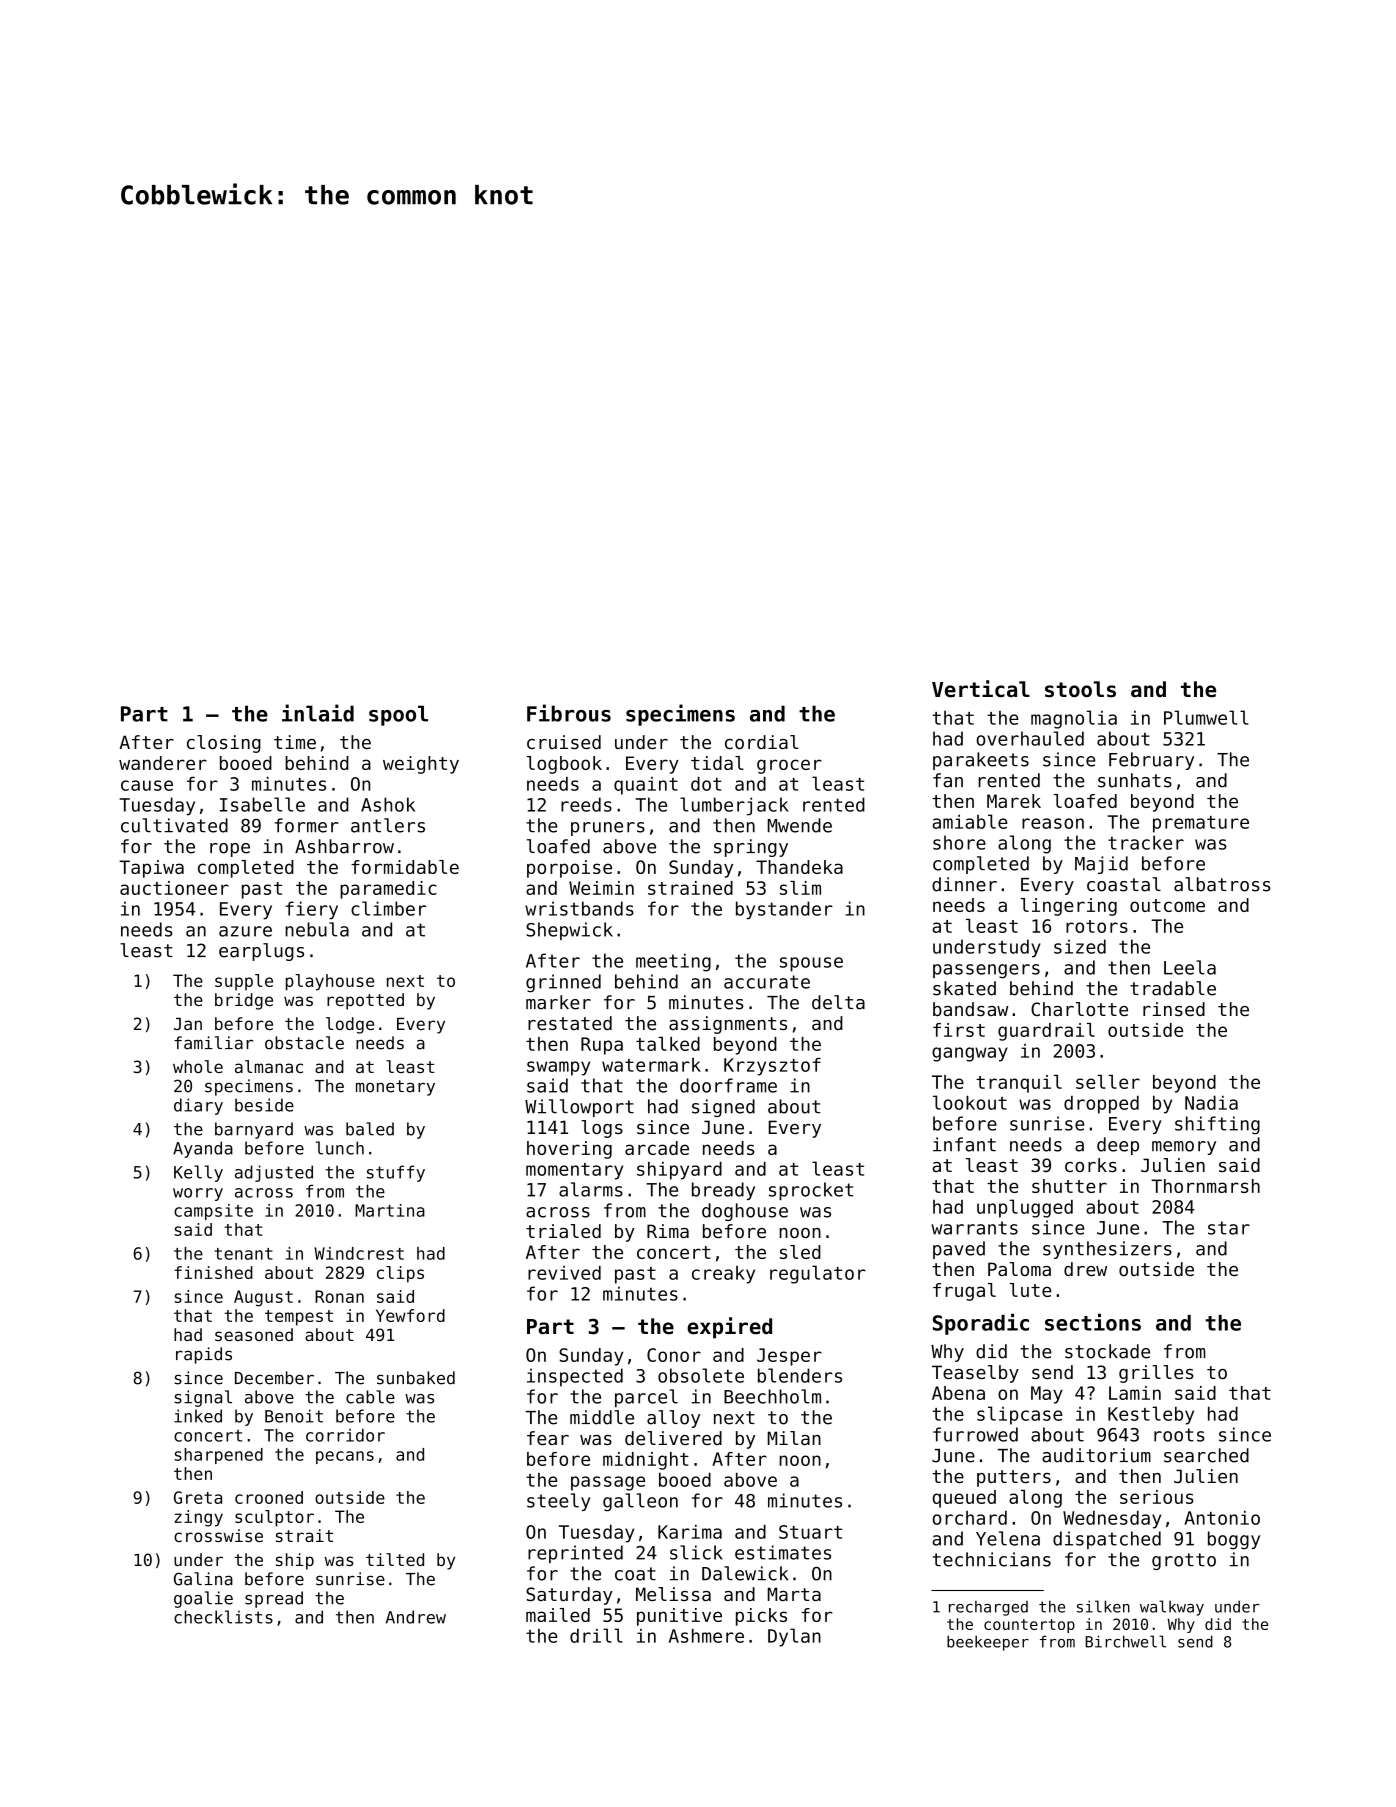  I want to click on sized, so click(1080, 946).
